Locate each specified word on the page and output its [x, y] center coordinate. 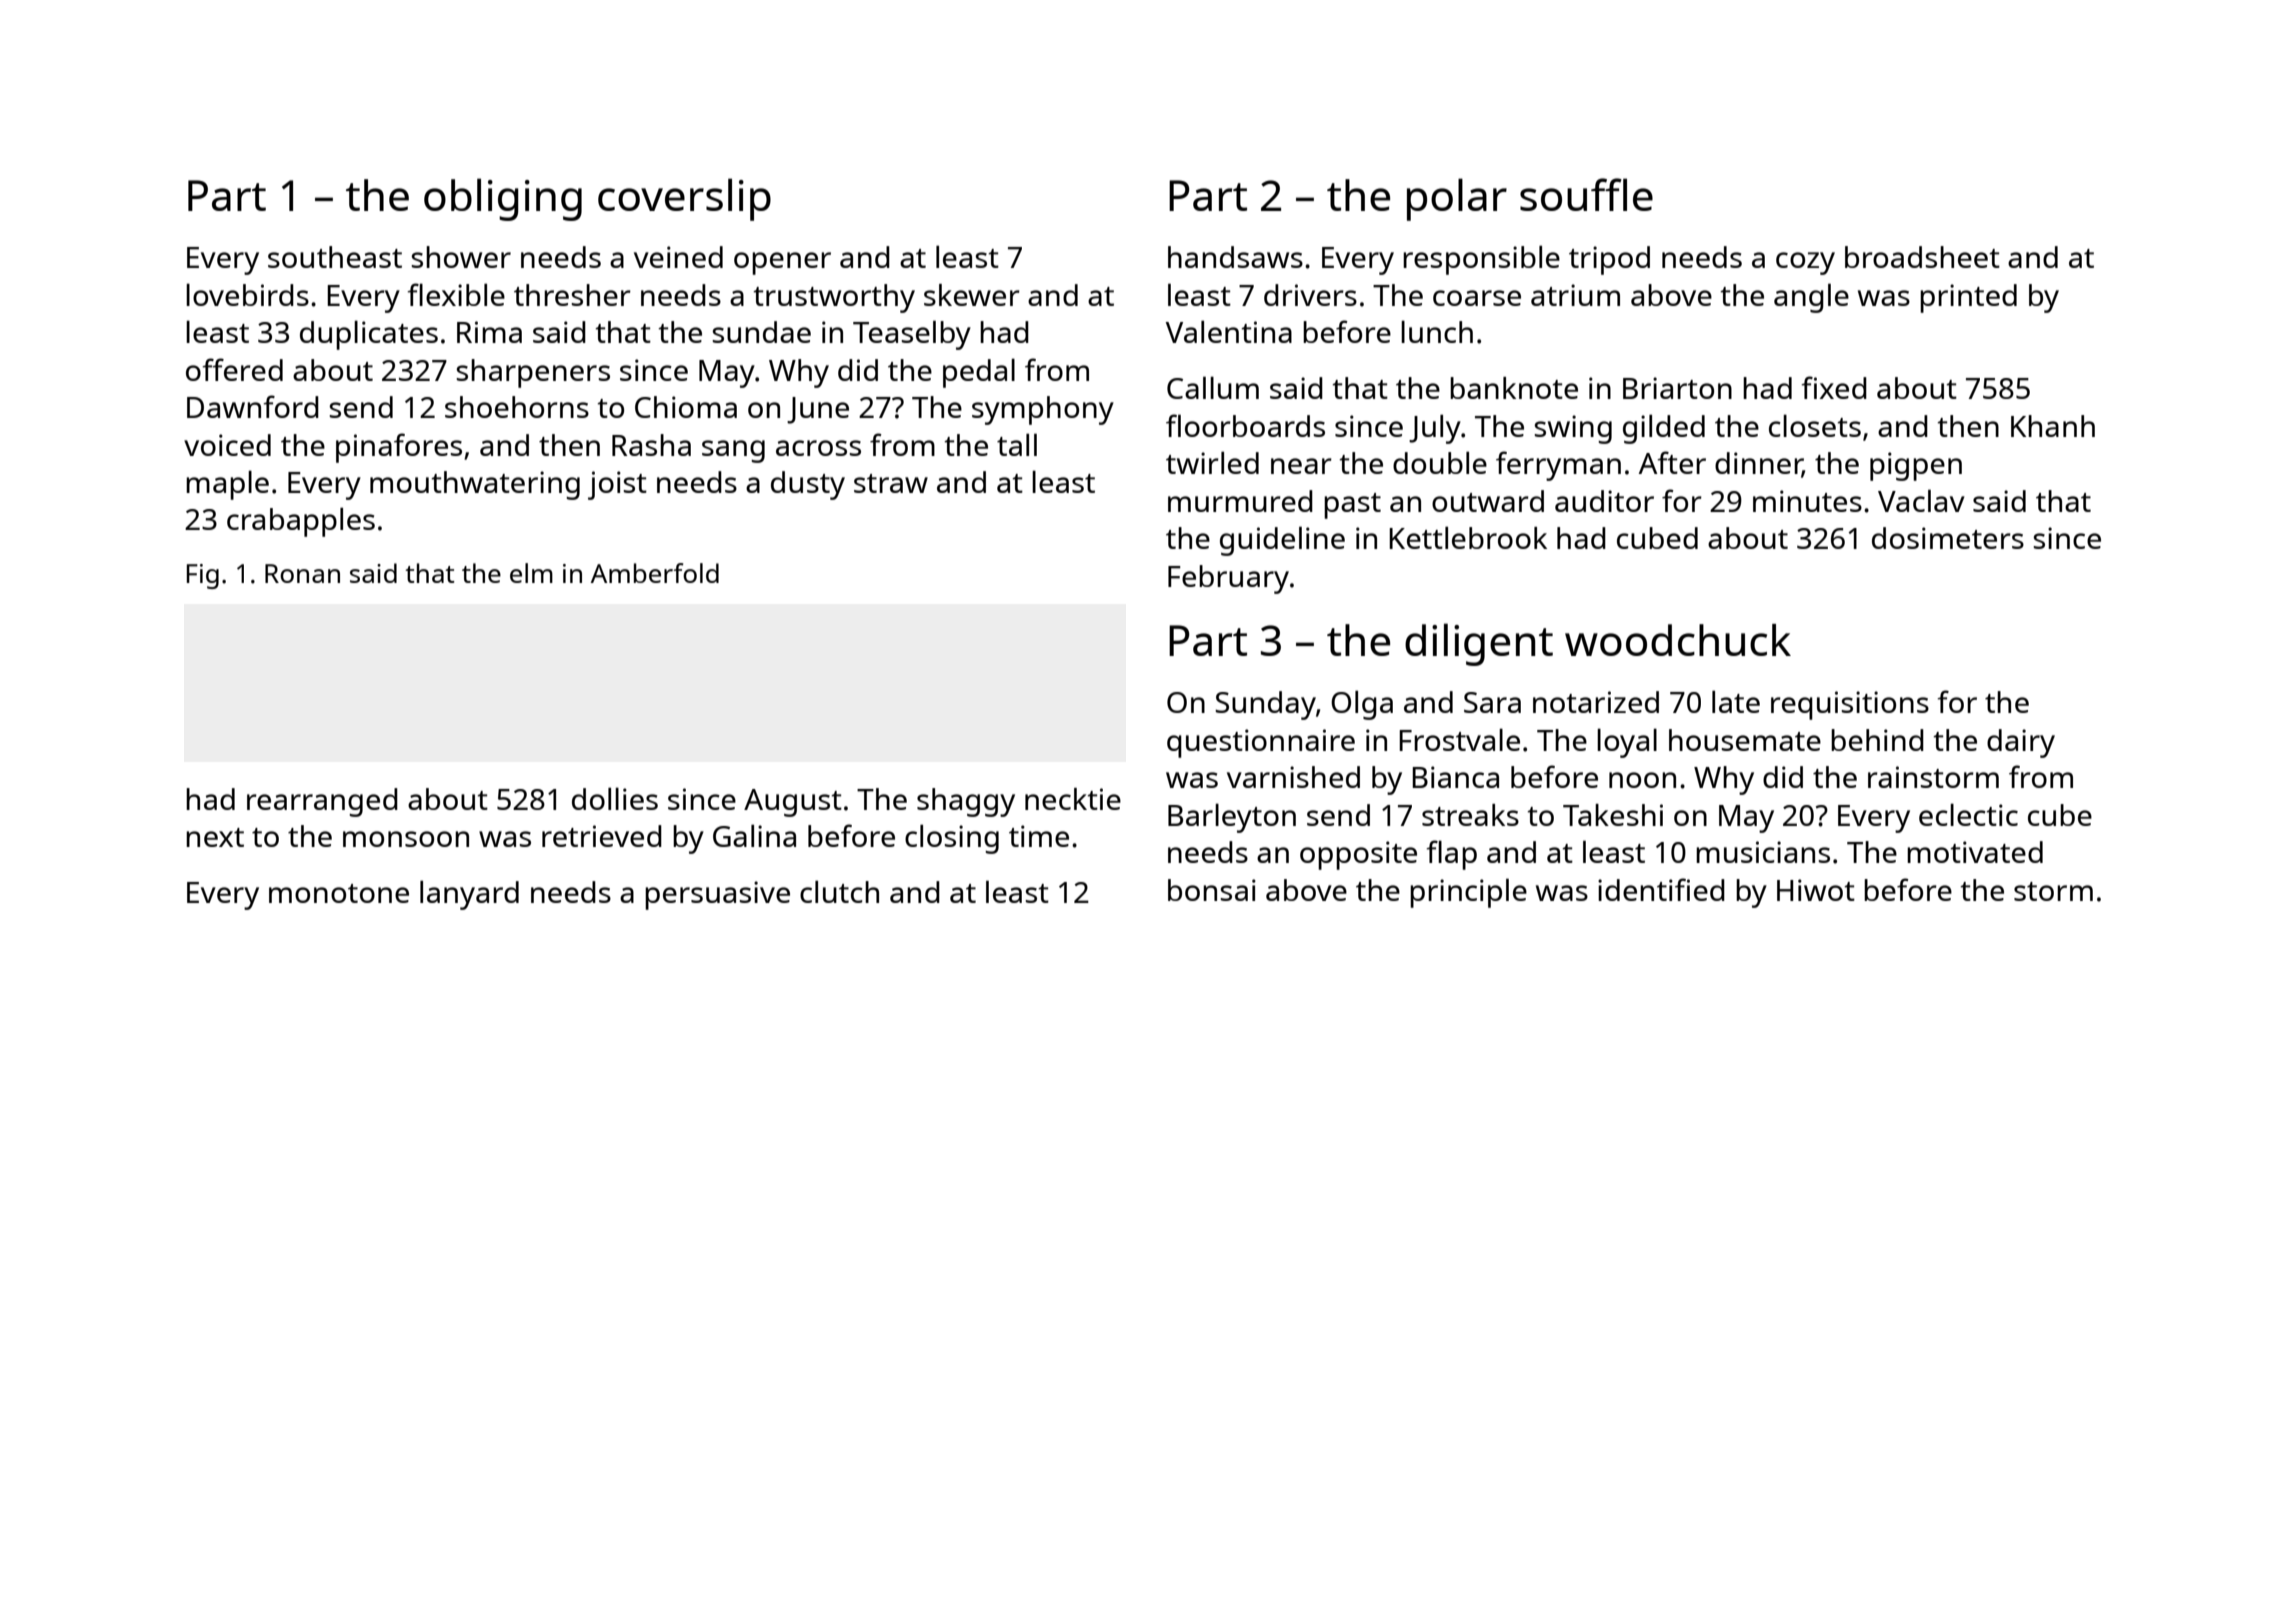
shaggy [966, 802]
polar [1457, 199]
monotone [339, 893]
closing [952, 839]
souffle [1586, 194]
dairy [2021, 743]
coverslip [684, 199]
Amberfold [655, 573]
